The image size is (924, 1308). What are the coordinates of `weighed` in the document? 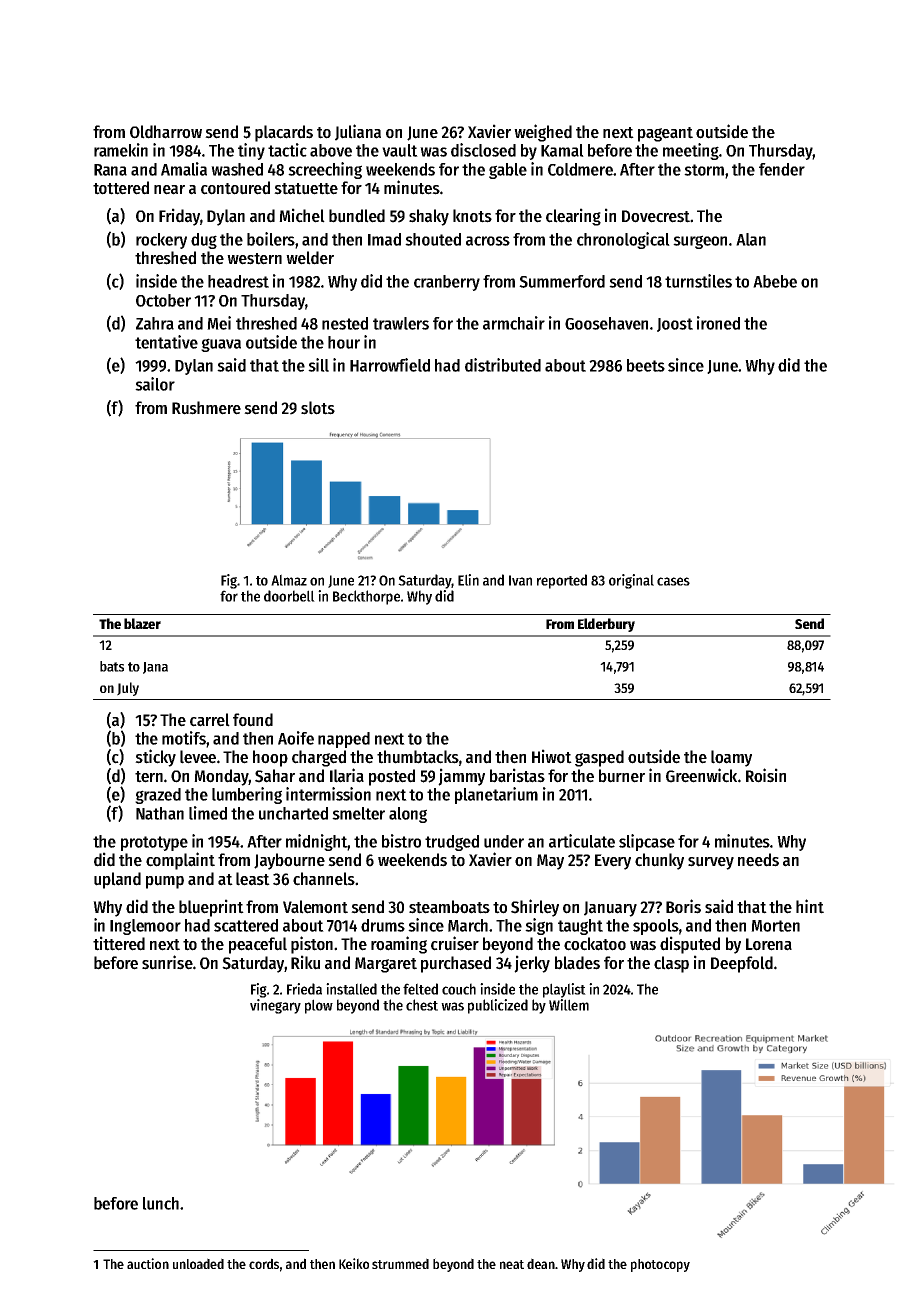 It's located at (543, 133).
